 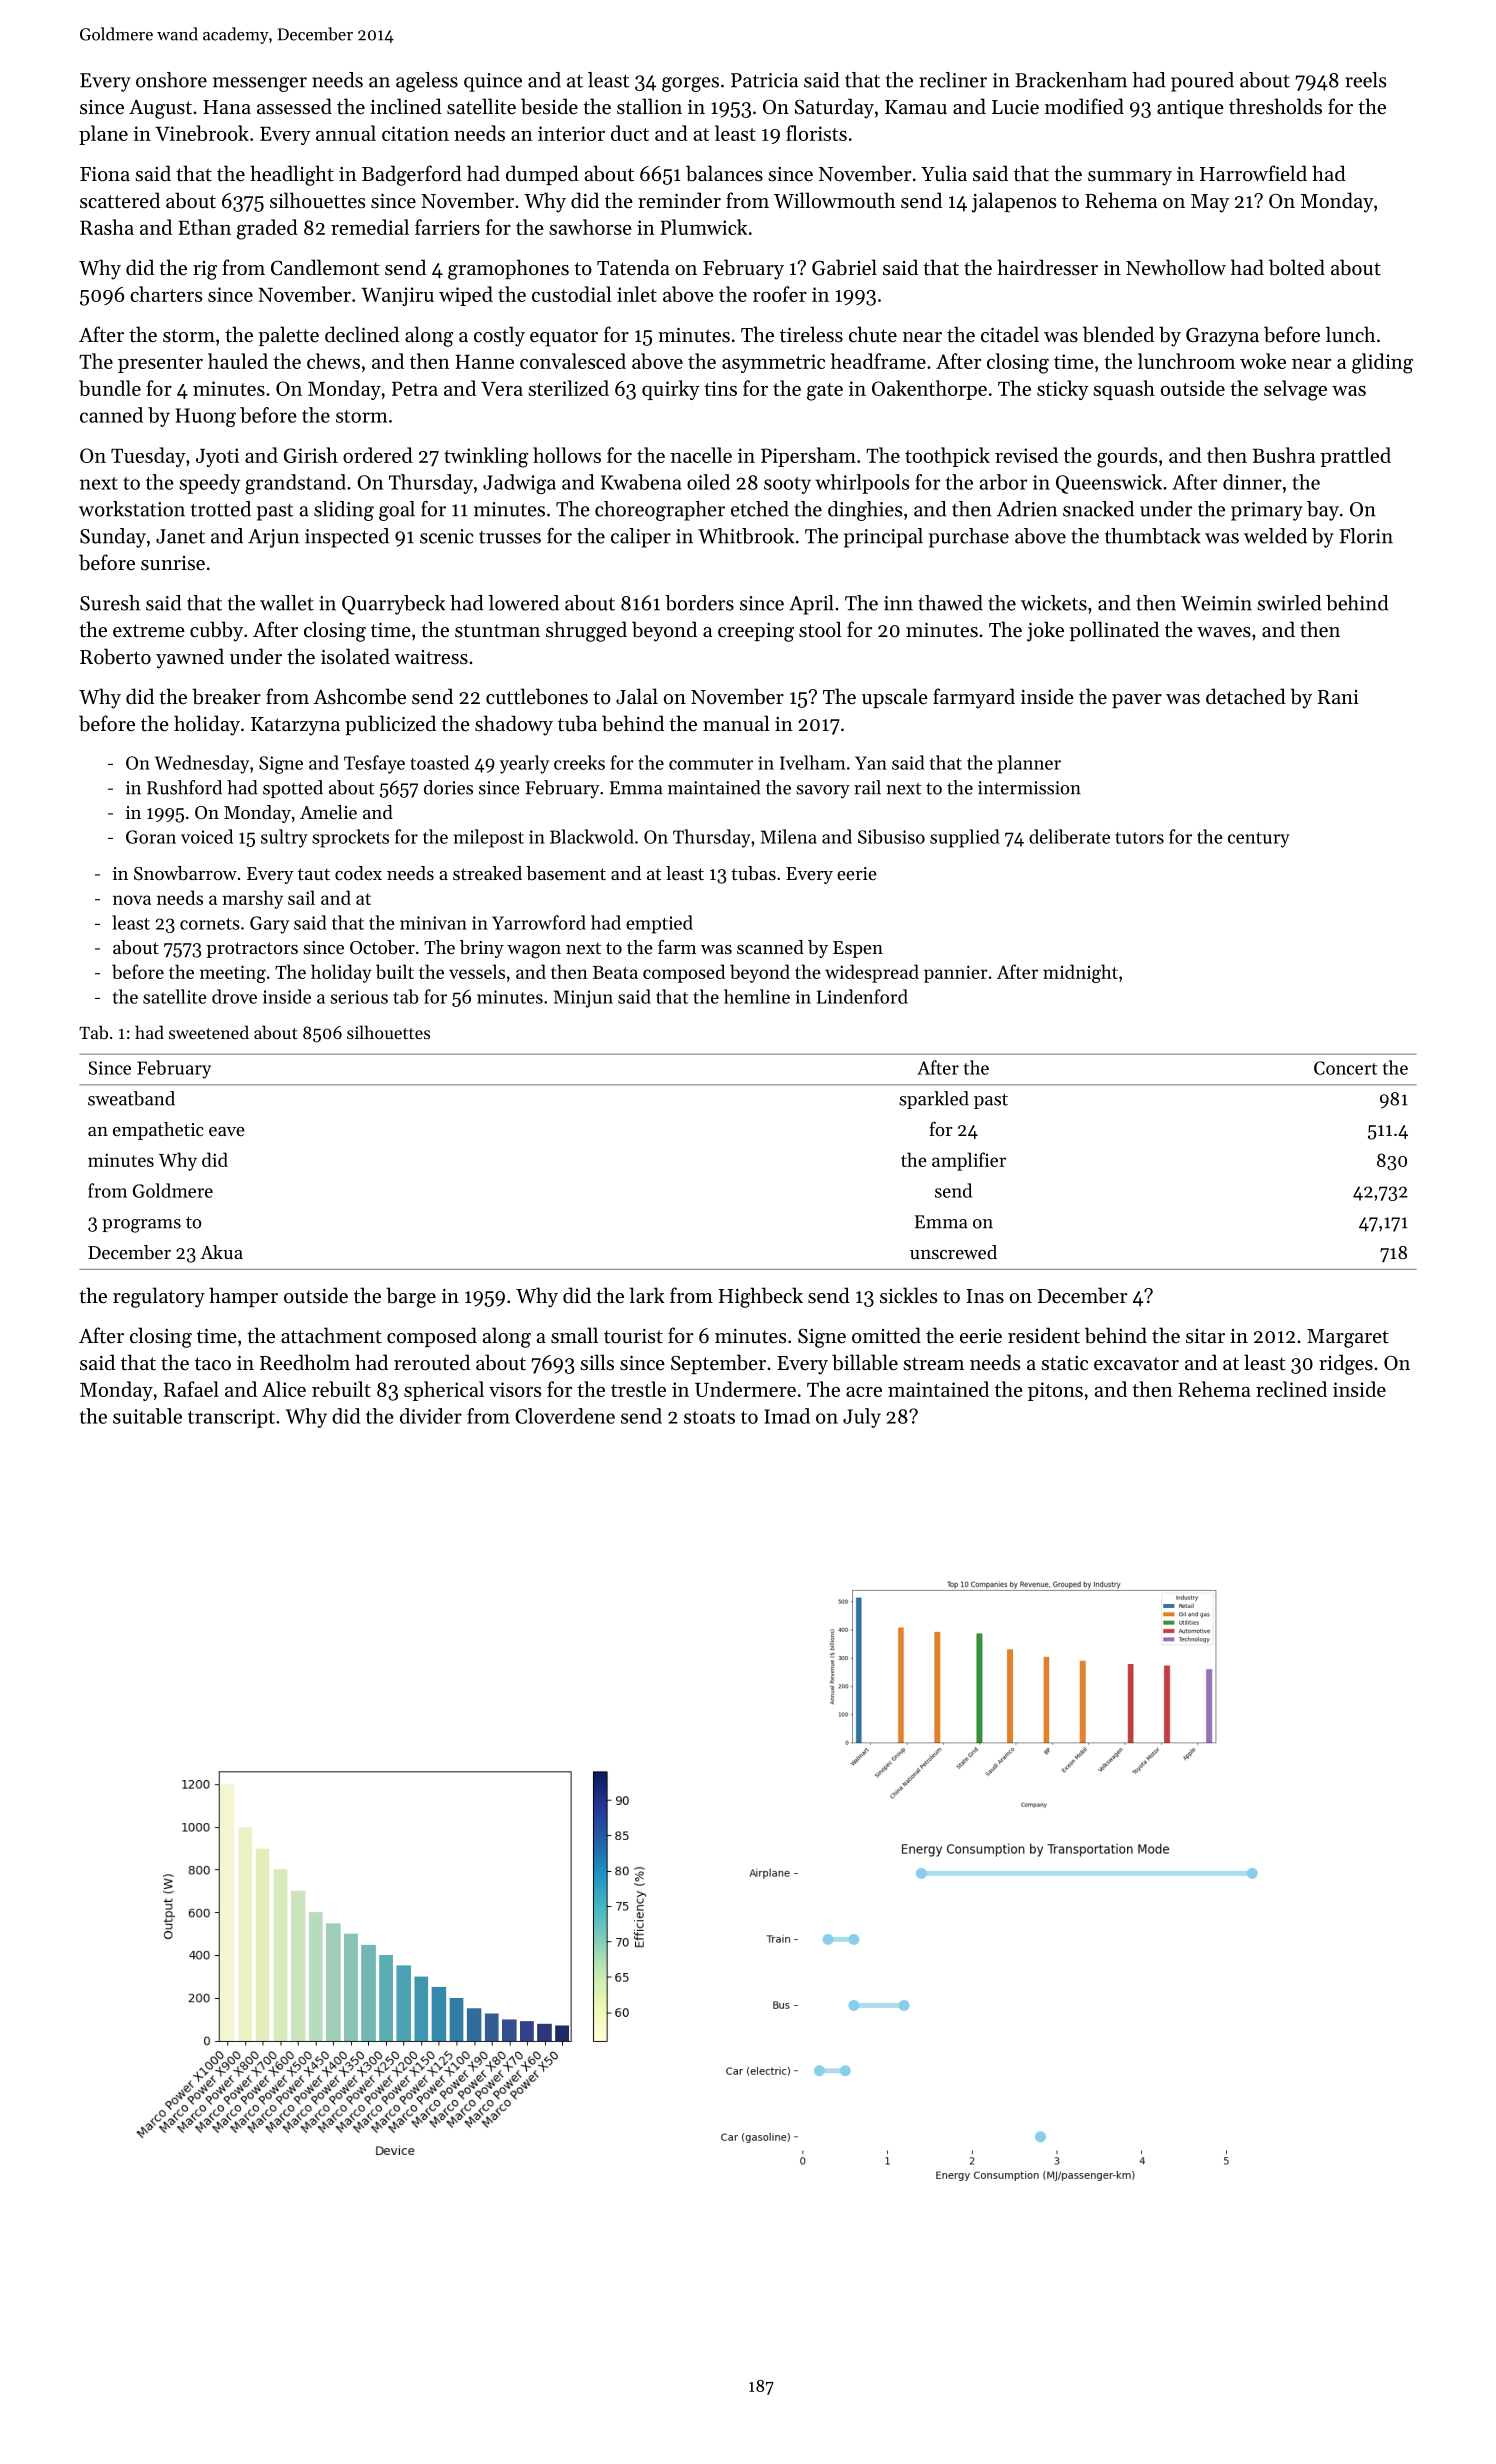 What do you see at coordinates (1080, 973) in the document?
I see `midnight` at bounding box center [1080, 973].
